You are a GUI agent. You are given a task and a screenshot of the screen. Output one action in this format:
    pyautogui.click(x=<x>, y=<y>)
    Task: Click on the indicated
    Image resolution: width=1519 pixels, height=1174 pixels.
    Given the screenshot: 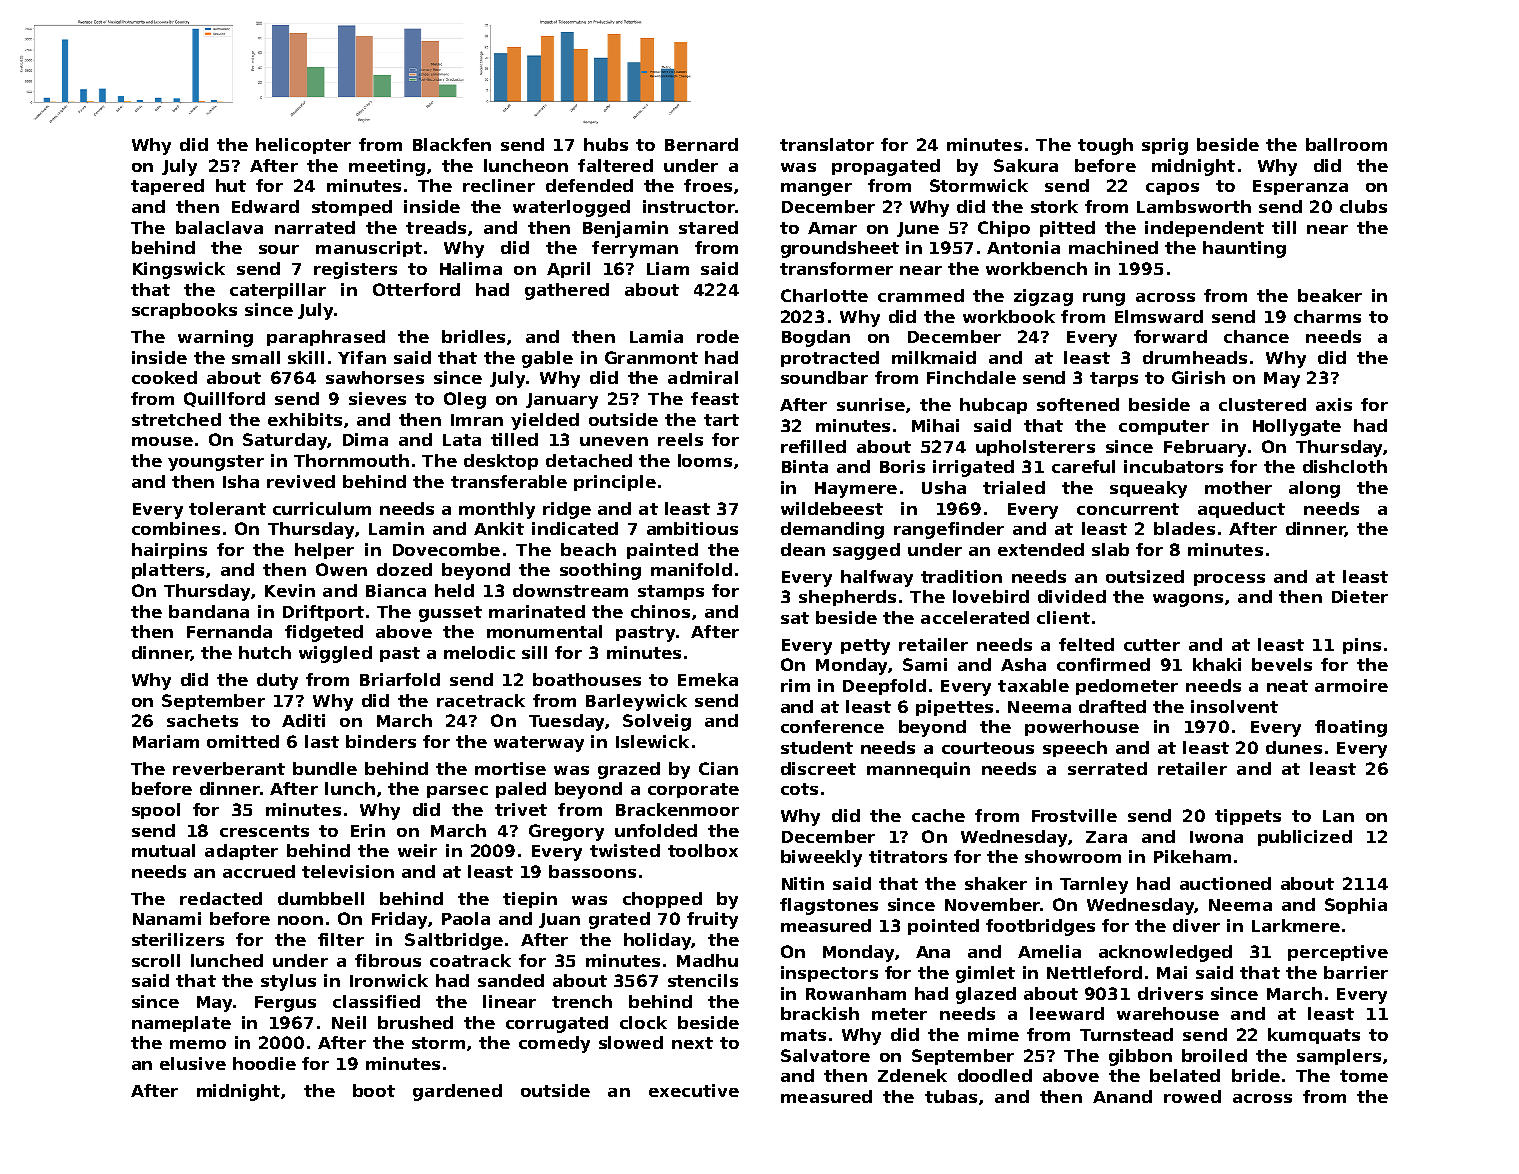 What is the action you would take?
    pyautogui.click(x=575, y=528)
